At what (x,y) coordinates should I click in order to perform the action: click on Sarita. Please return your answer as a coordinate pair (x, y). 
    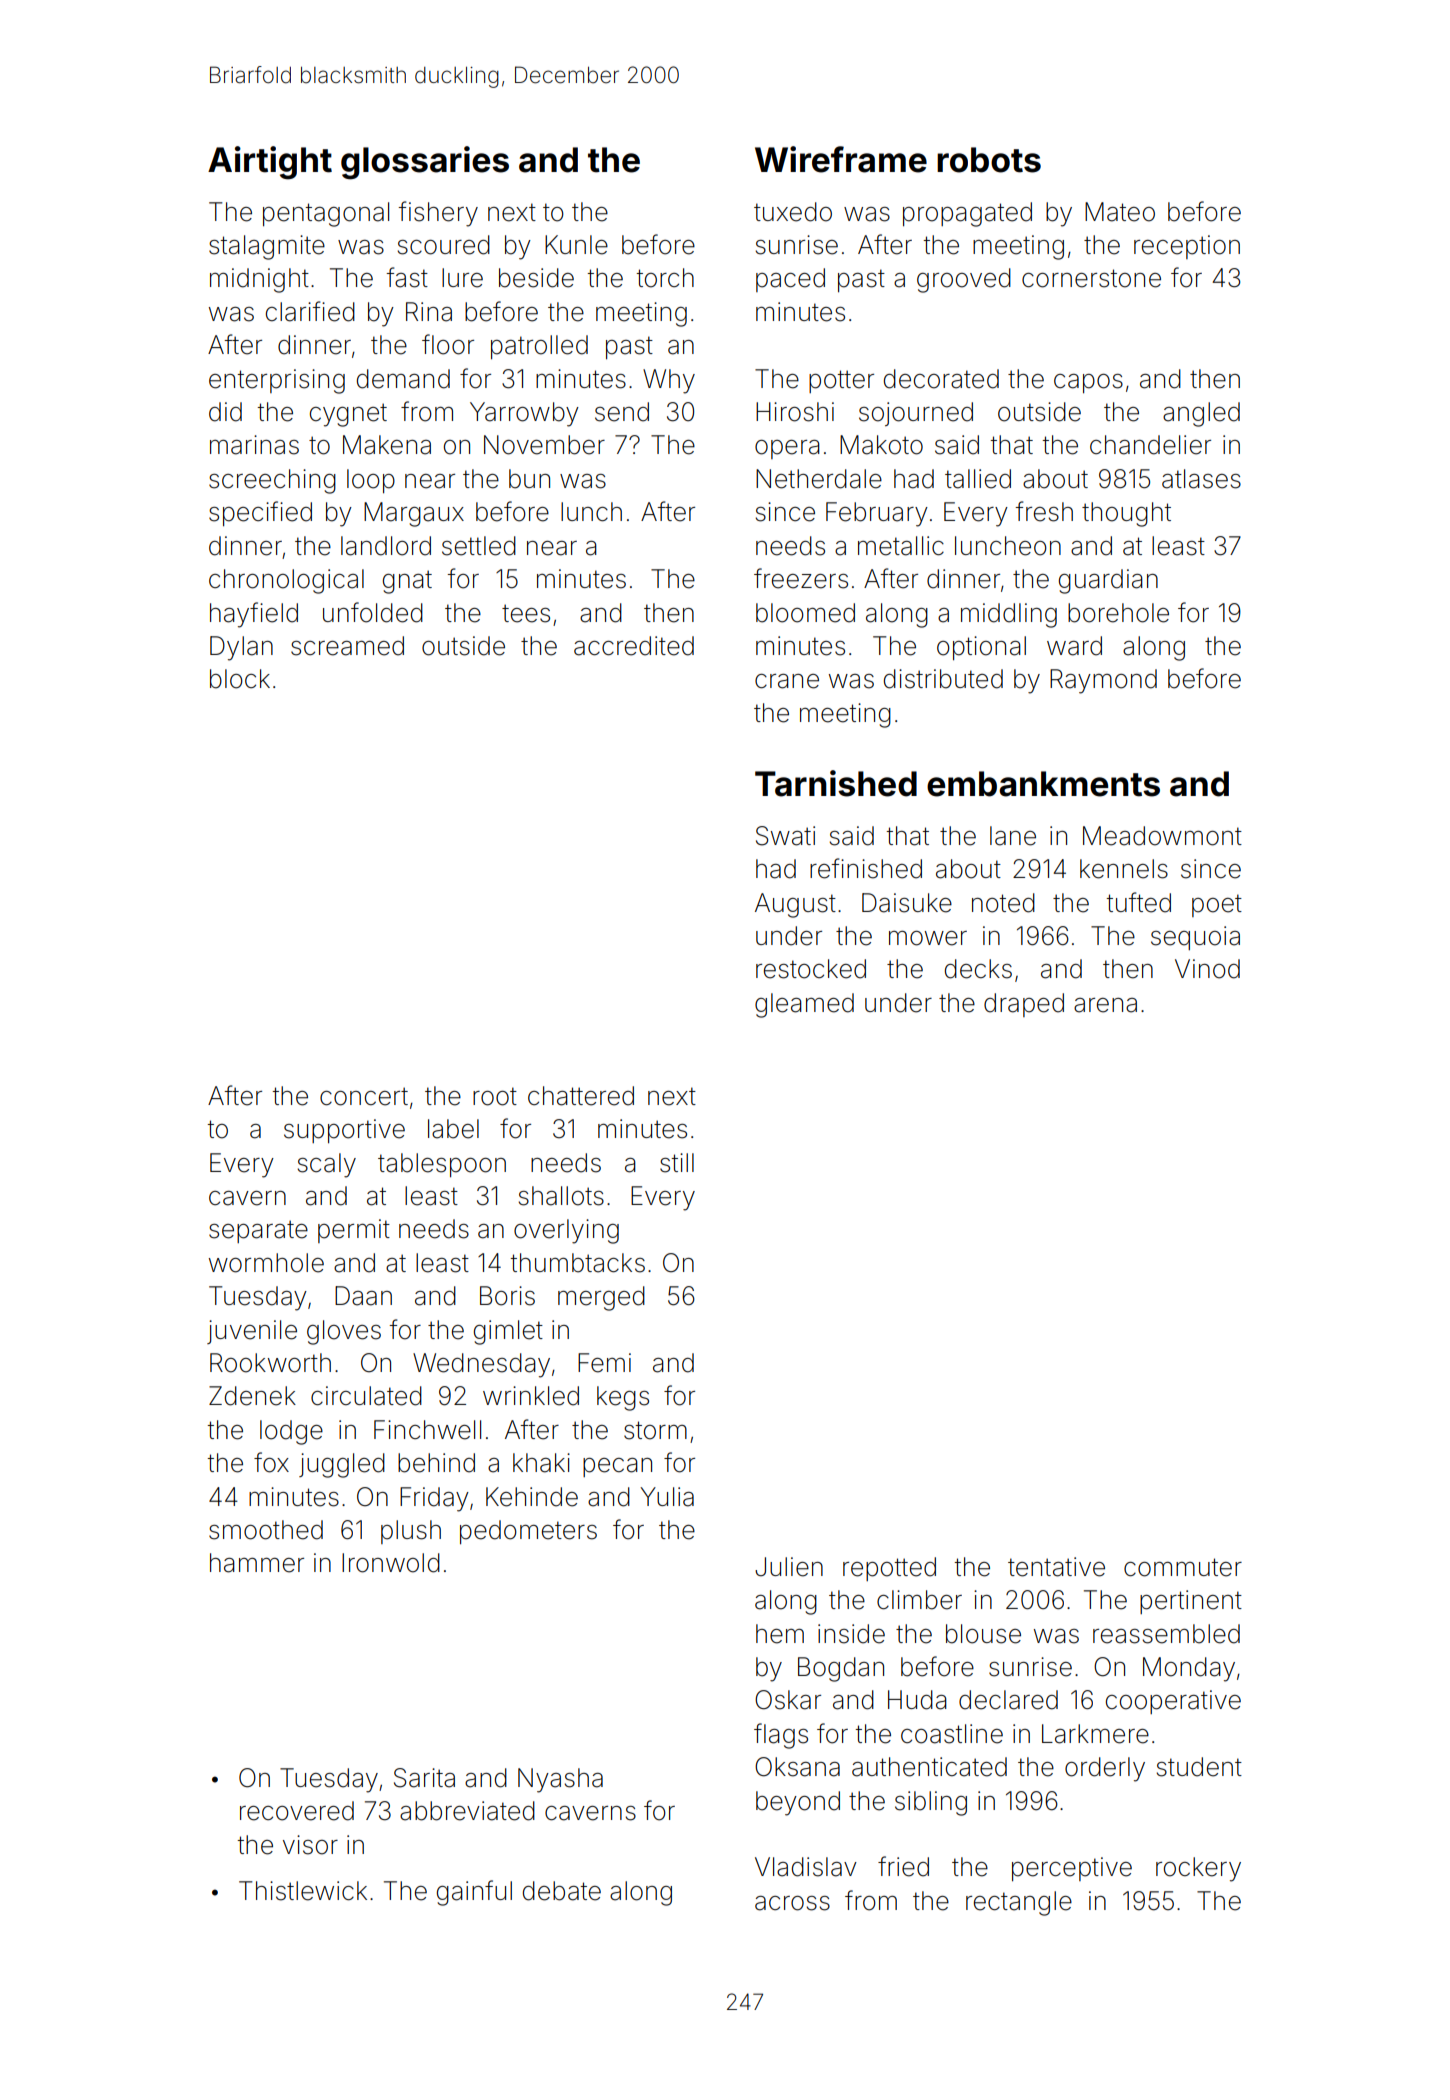
    Looking at the image, I should click on (424, 1778).
